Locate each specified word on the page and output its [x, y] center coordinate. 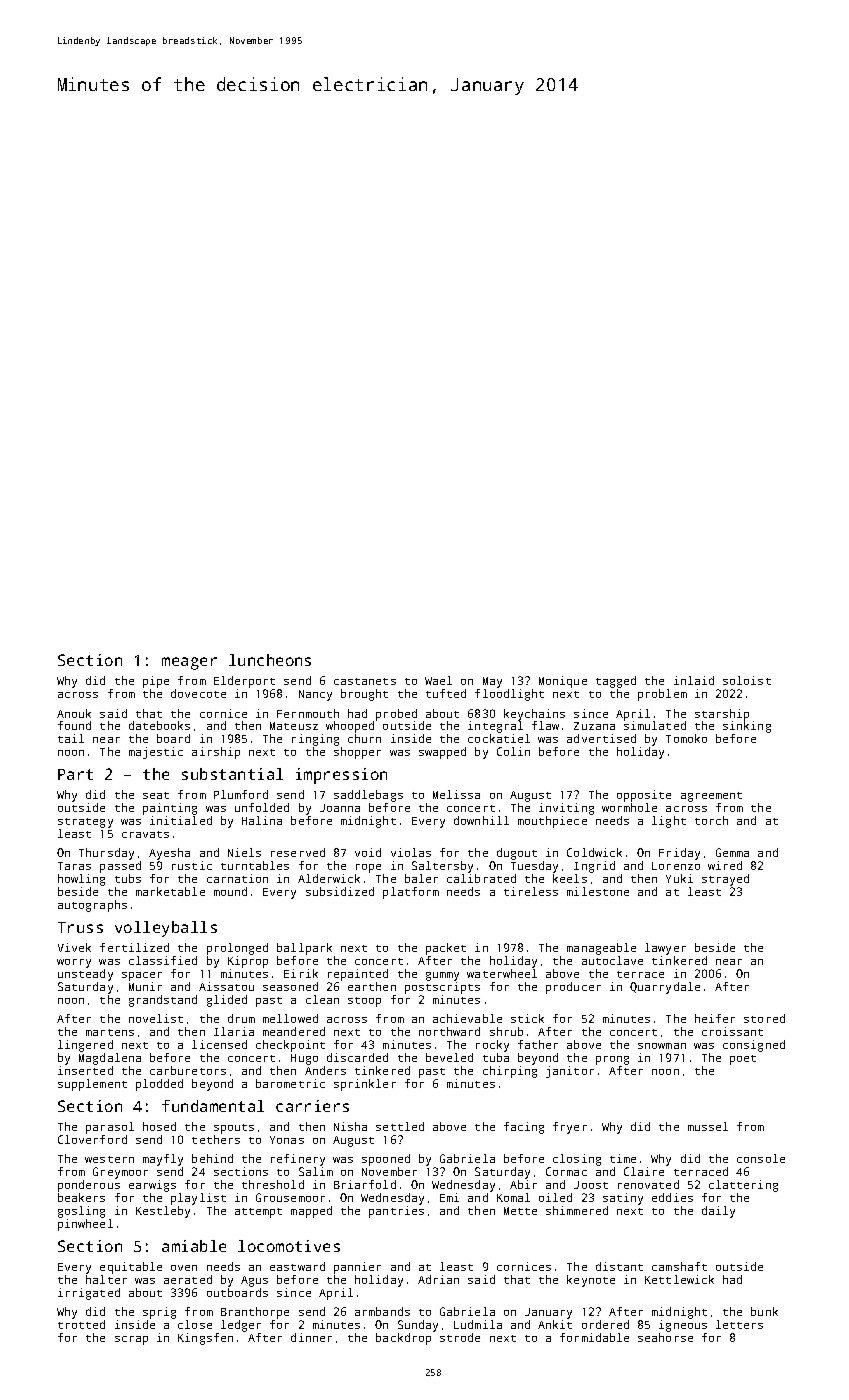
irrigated [89, 1294]
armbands [382, 1311]
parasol [110, 1128]
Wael [438, 680]
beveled [449, 1057]
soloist [747, 680]
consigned [754, 1046]
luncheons [270, 660]
